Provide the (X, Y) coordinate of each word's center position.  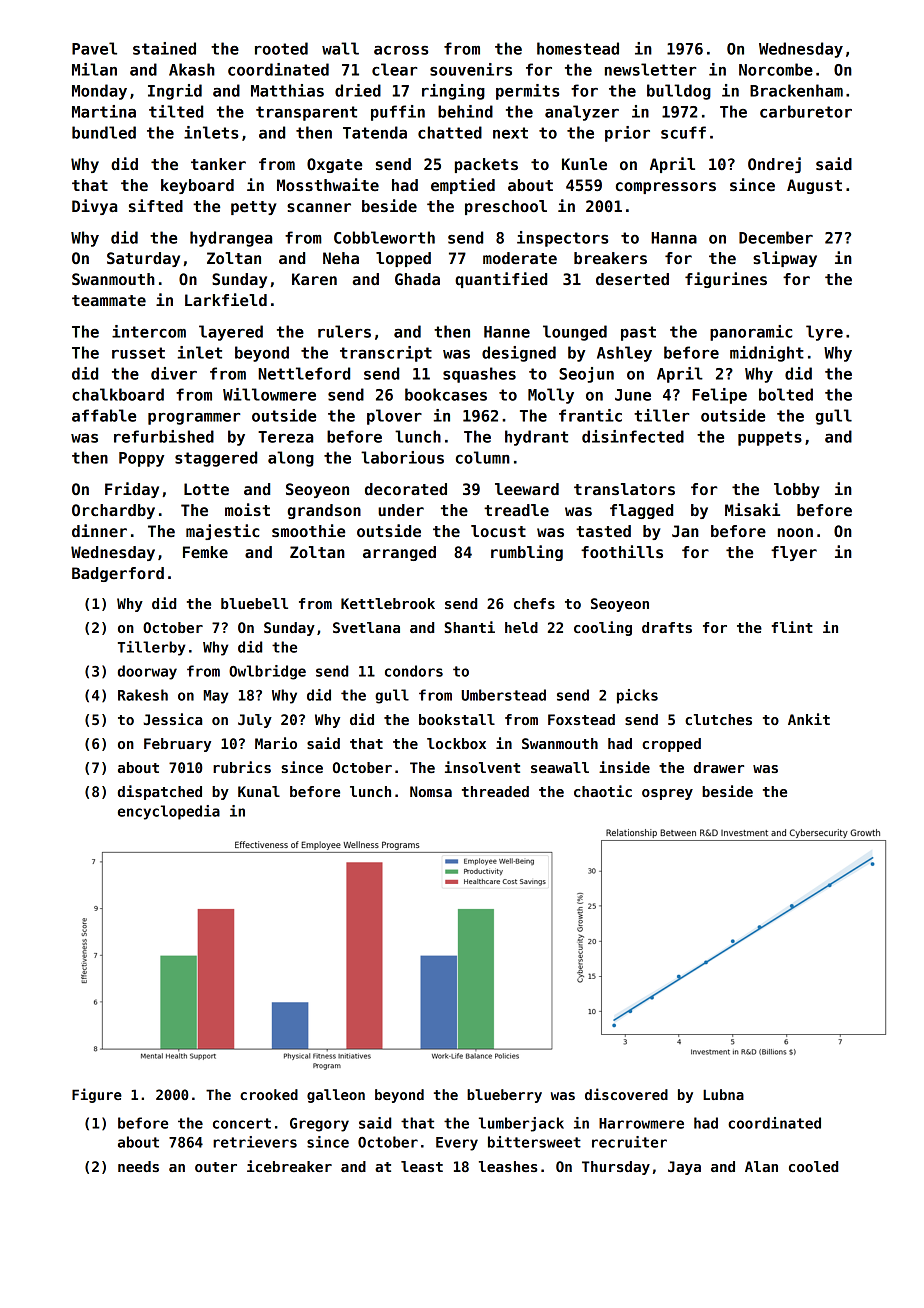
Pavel (94, 48)
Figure (97, 1095)
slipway (785, 259)
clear (394, 69)
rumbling (527, 553)
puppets (770, 438)
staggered (216, 459)
